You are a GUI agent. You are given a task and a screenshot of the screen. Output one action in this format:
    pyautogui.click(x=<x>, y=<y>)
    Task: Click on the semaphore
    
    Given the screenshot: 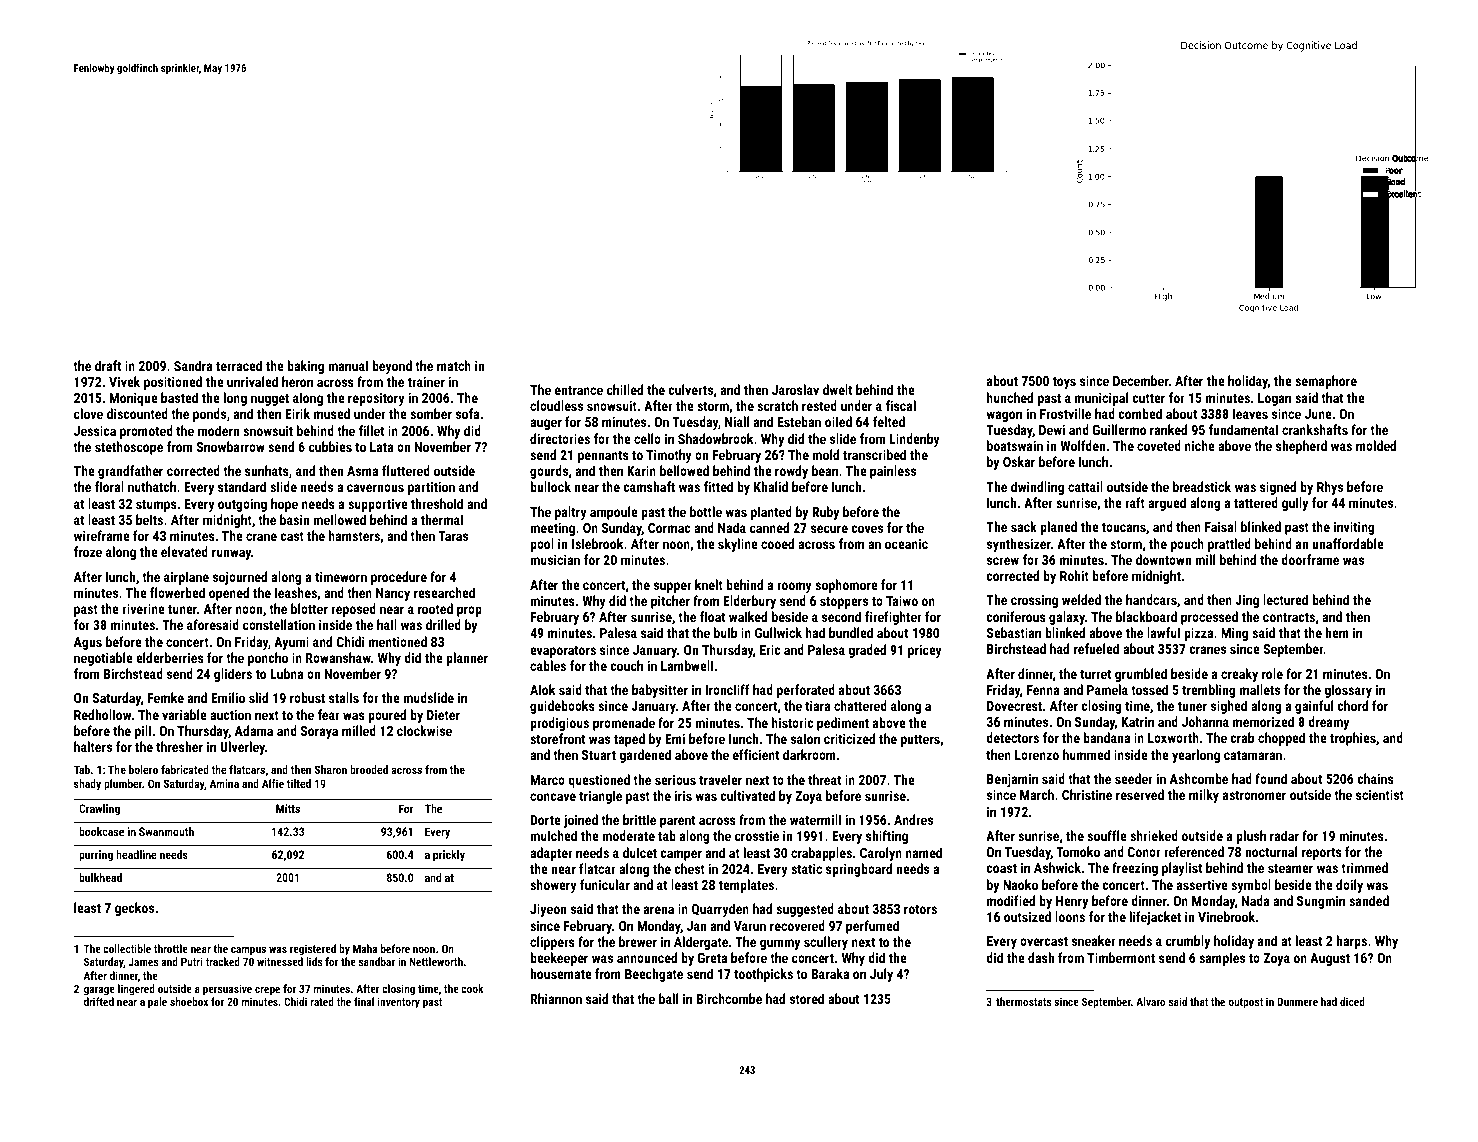 What is the action you would take?
    pyautogui.click(x=1326, y=382)
